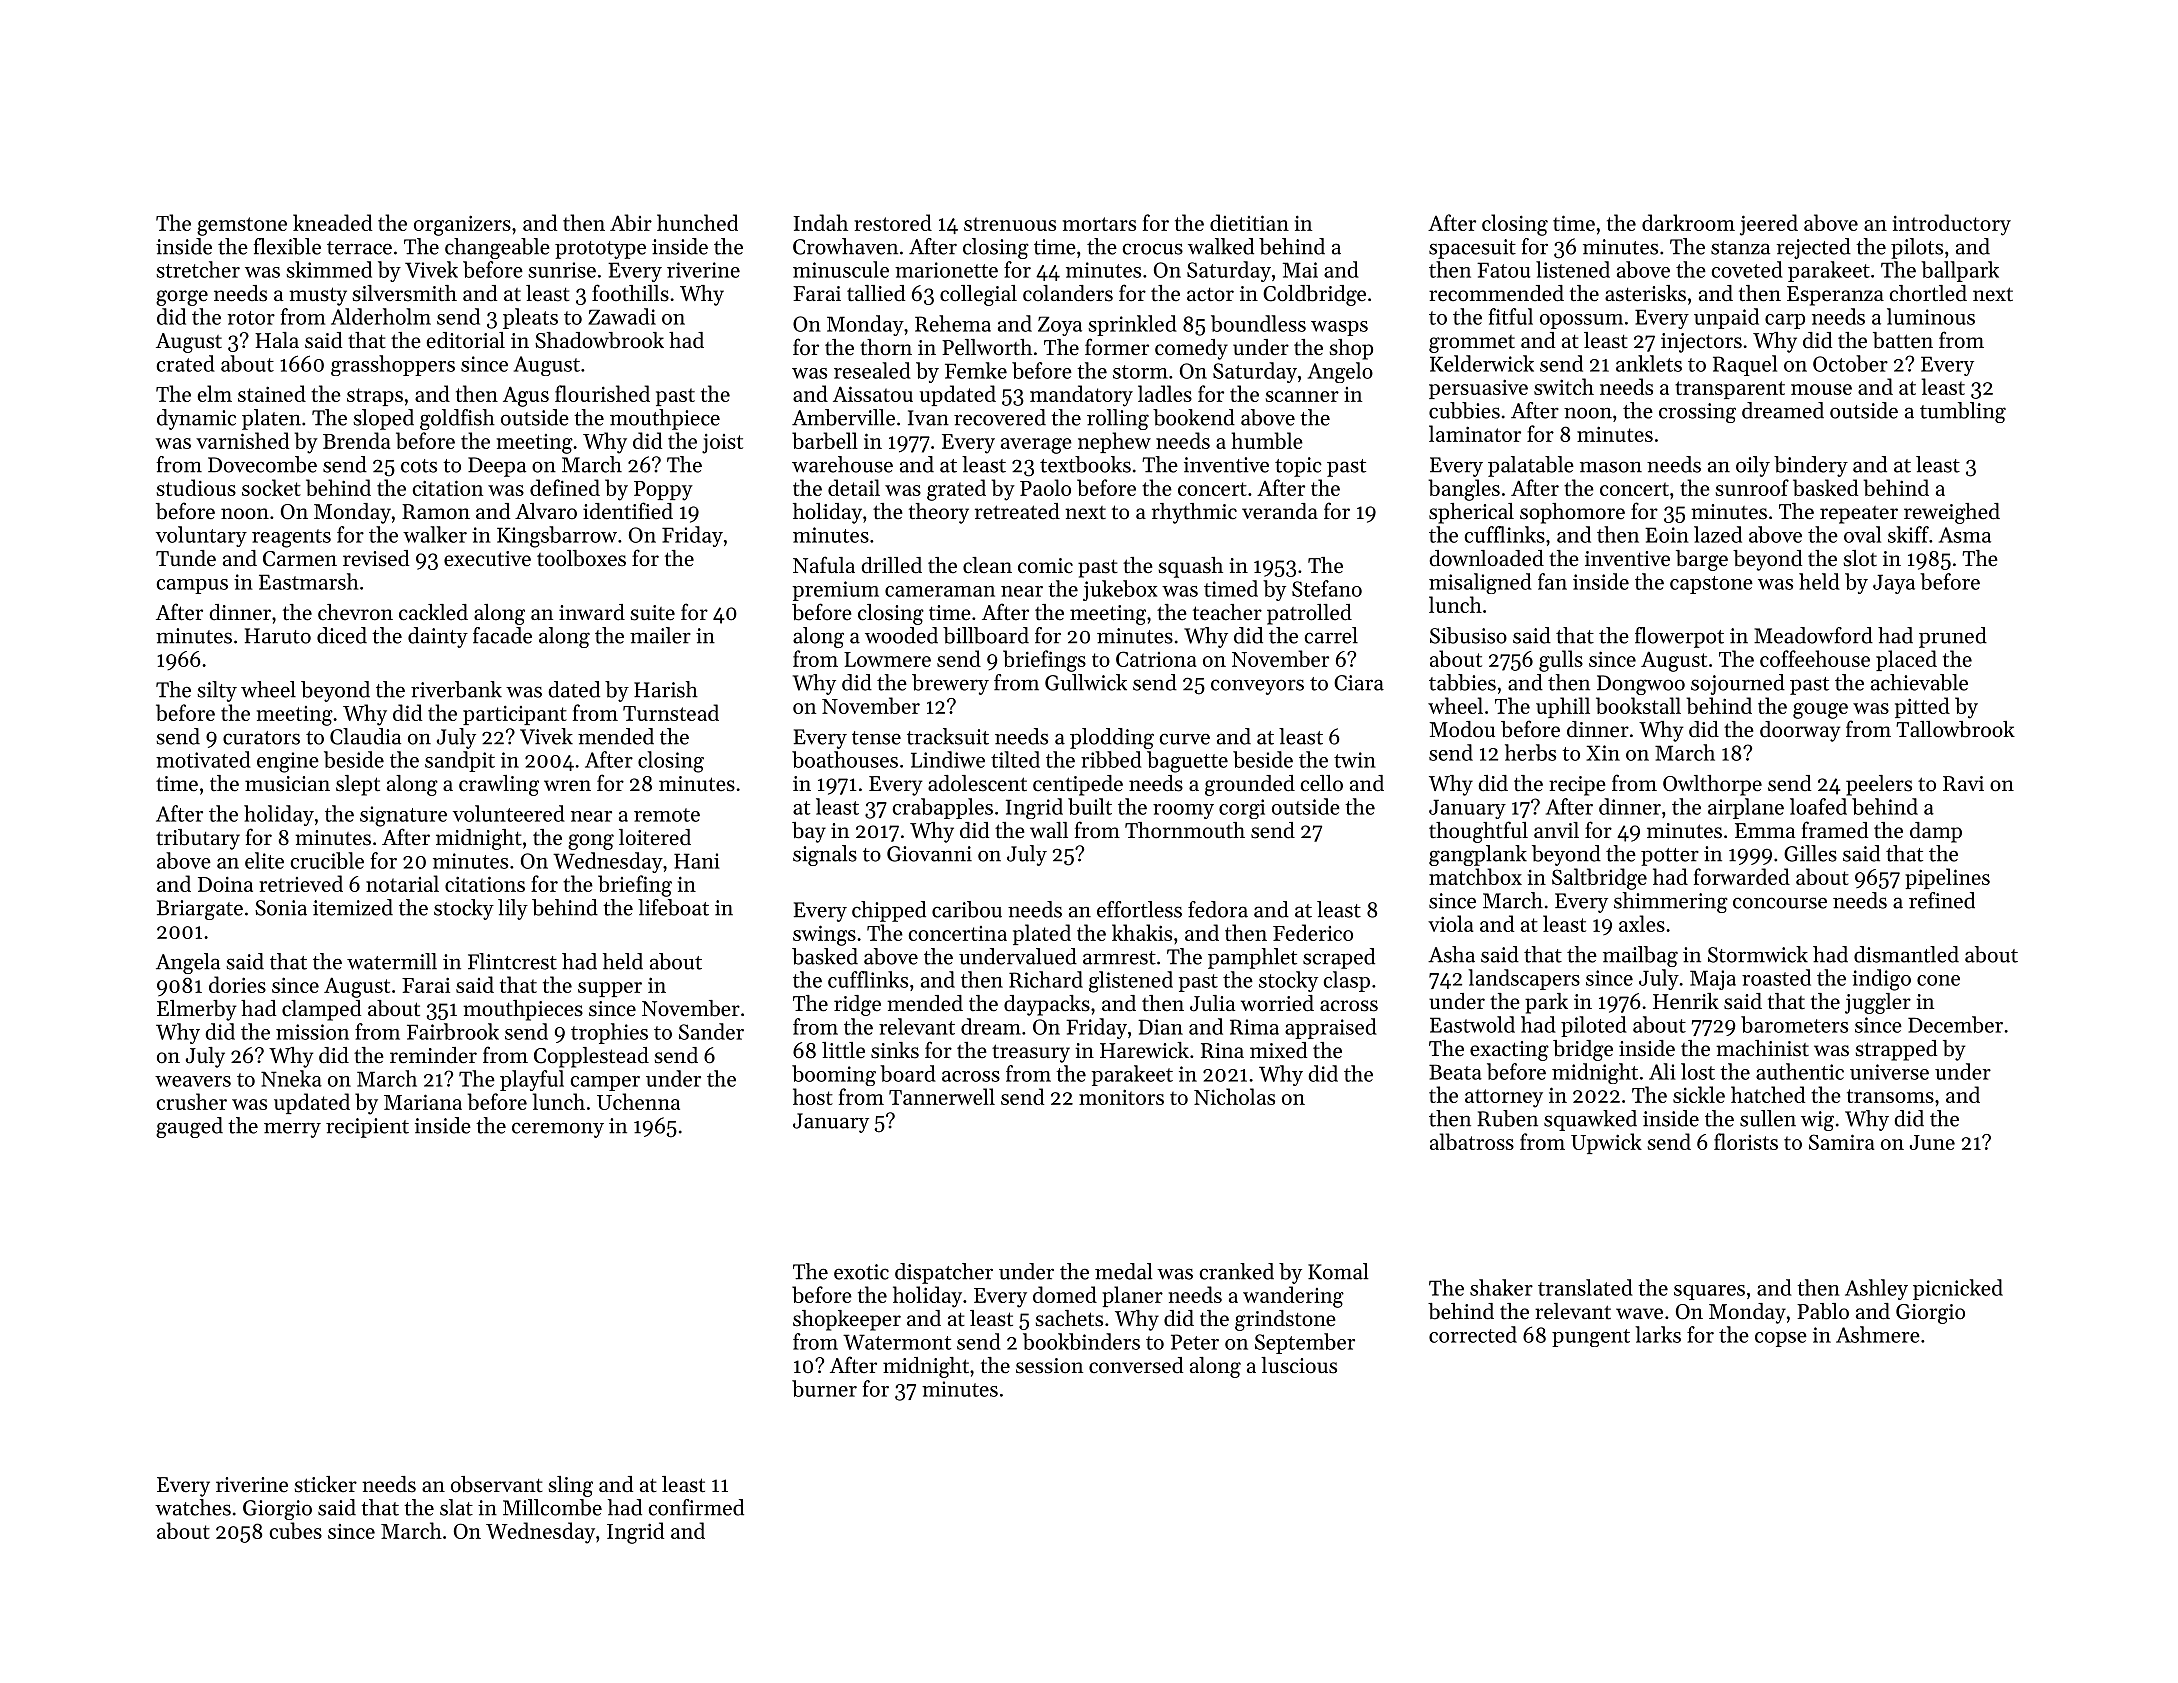  What do you see at coordinates (1781, 1339) in the screenshot?
I see `copse` at bounding box center [1781, 1339].
